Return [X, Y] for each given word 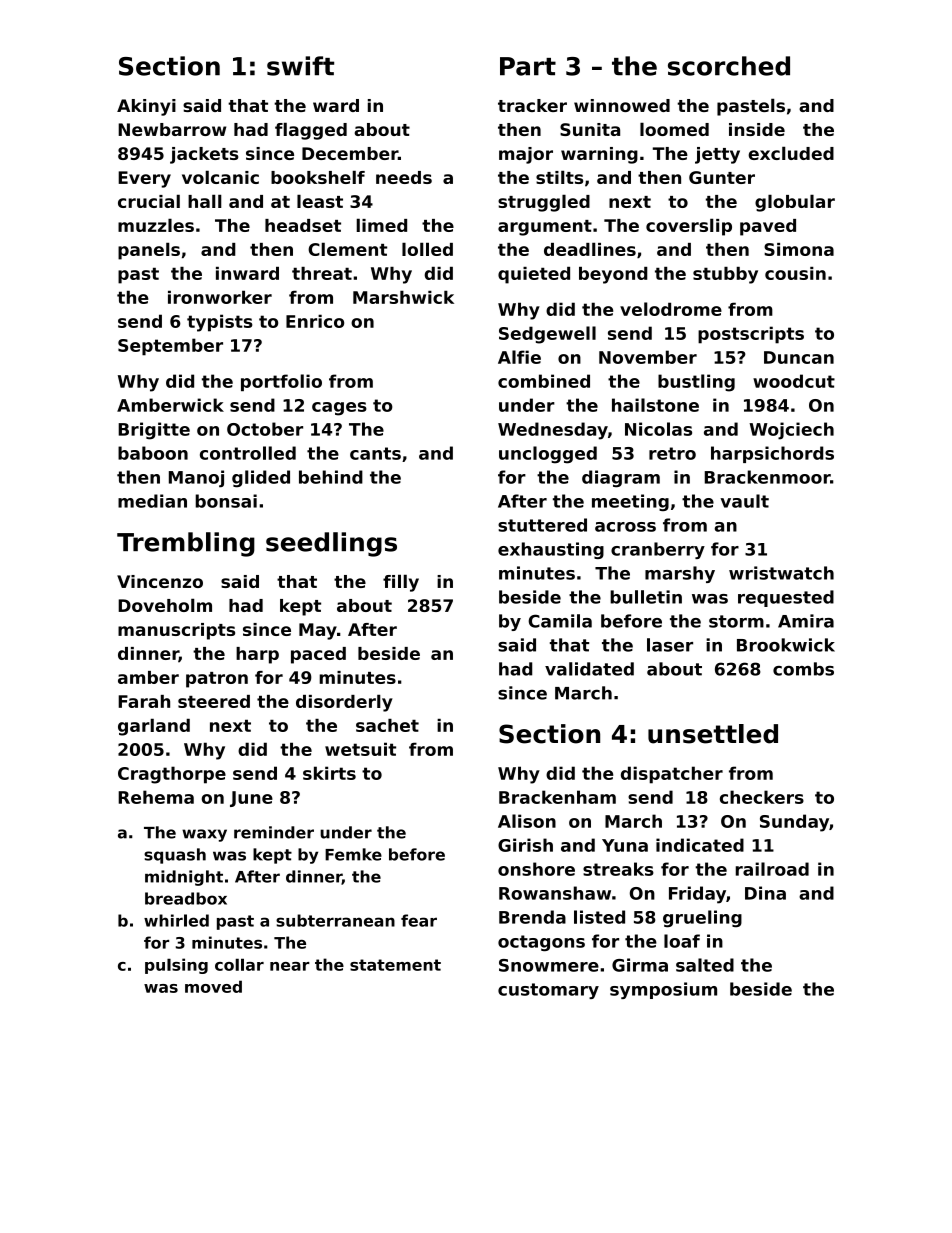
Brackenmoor [767, 477]
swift [300, 66]
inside [757, 129]
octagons [541, 943]
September [170, 347]
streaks [618, 869]
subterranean [335, 920]
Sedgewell [547, 335]
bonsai [226, 501]
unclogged [548, 455]
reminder [274, 832]
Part [528, 66]
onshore [536, 869]
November [648, 357]
